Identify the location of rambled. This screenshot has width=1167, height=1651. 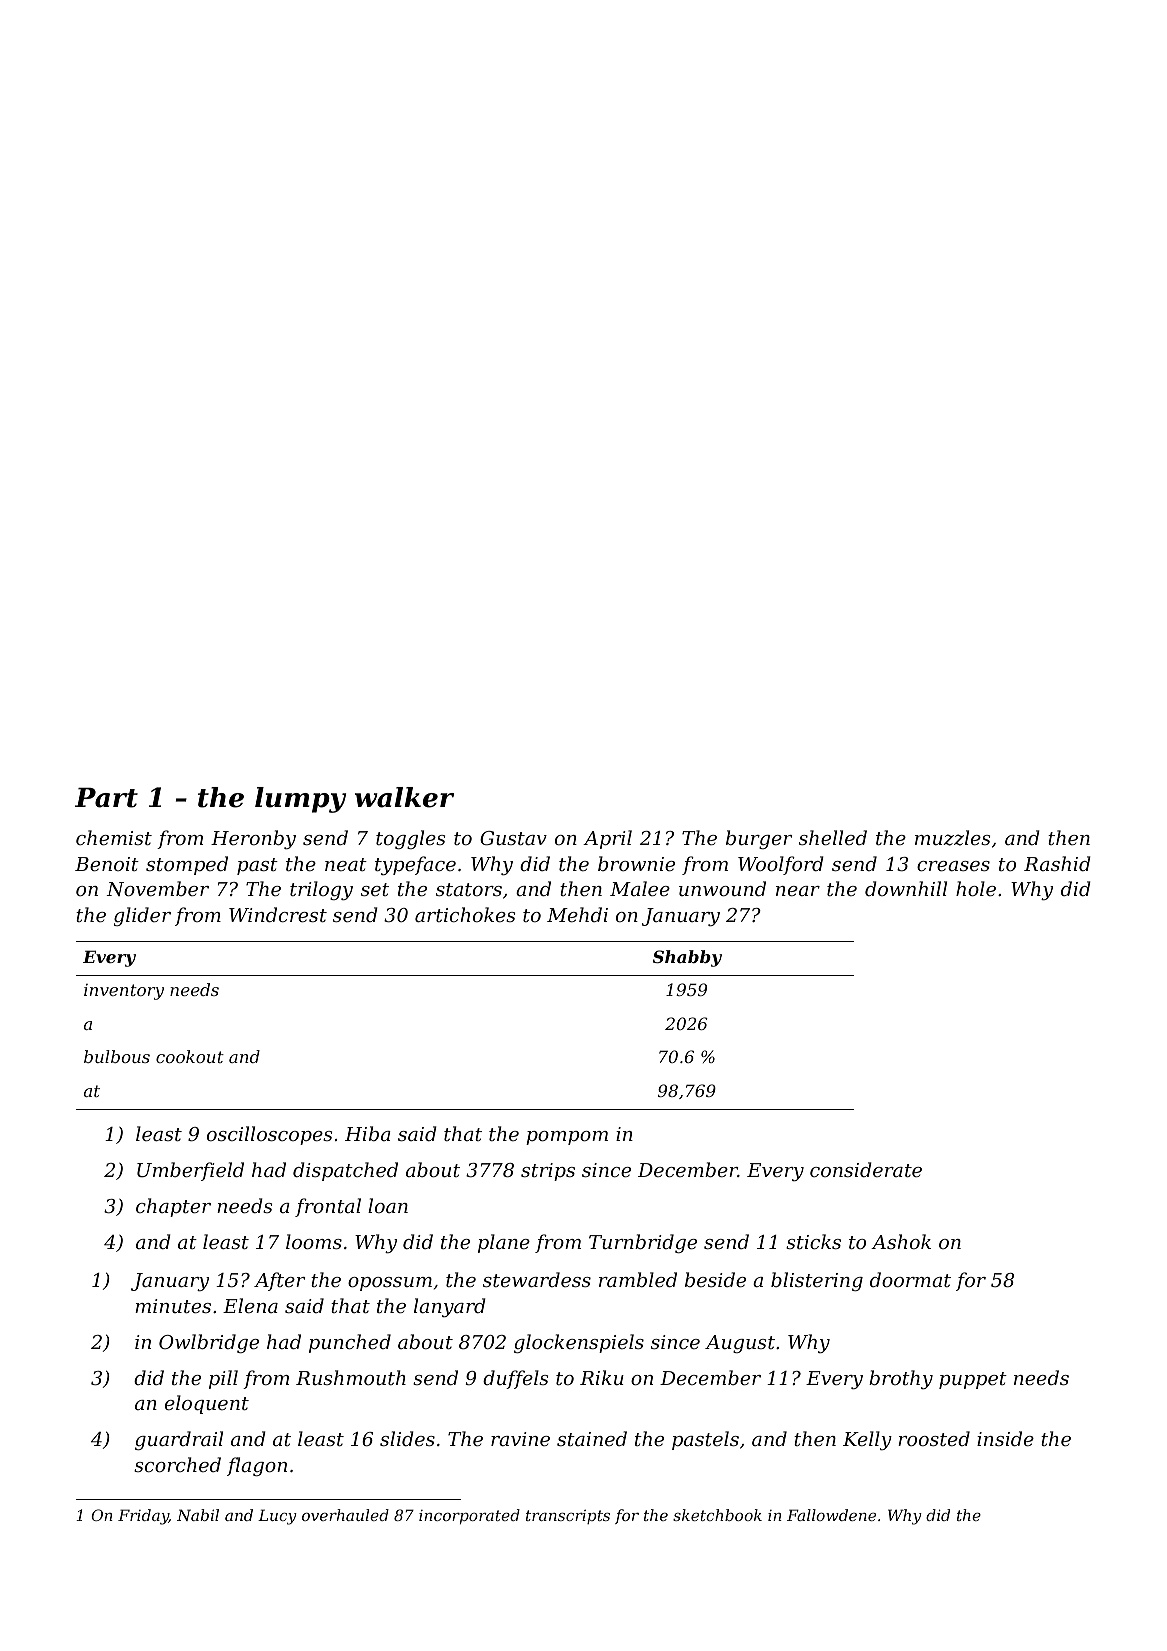
(638, 1279).
